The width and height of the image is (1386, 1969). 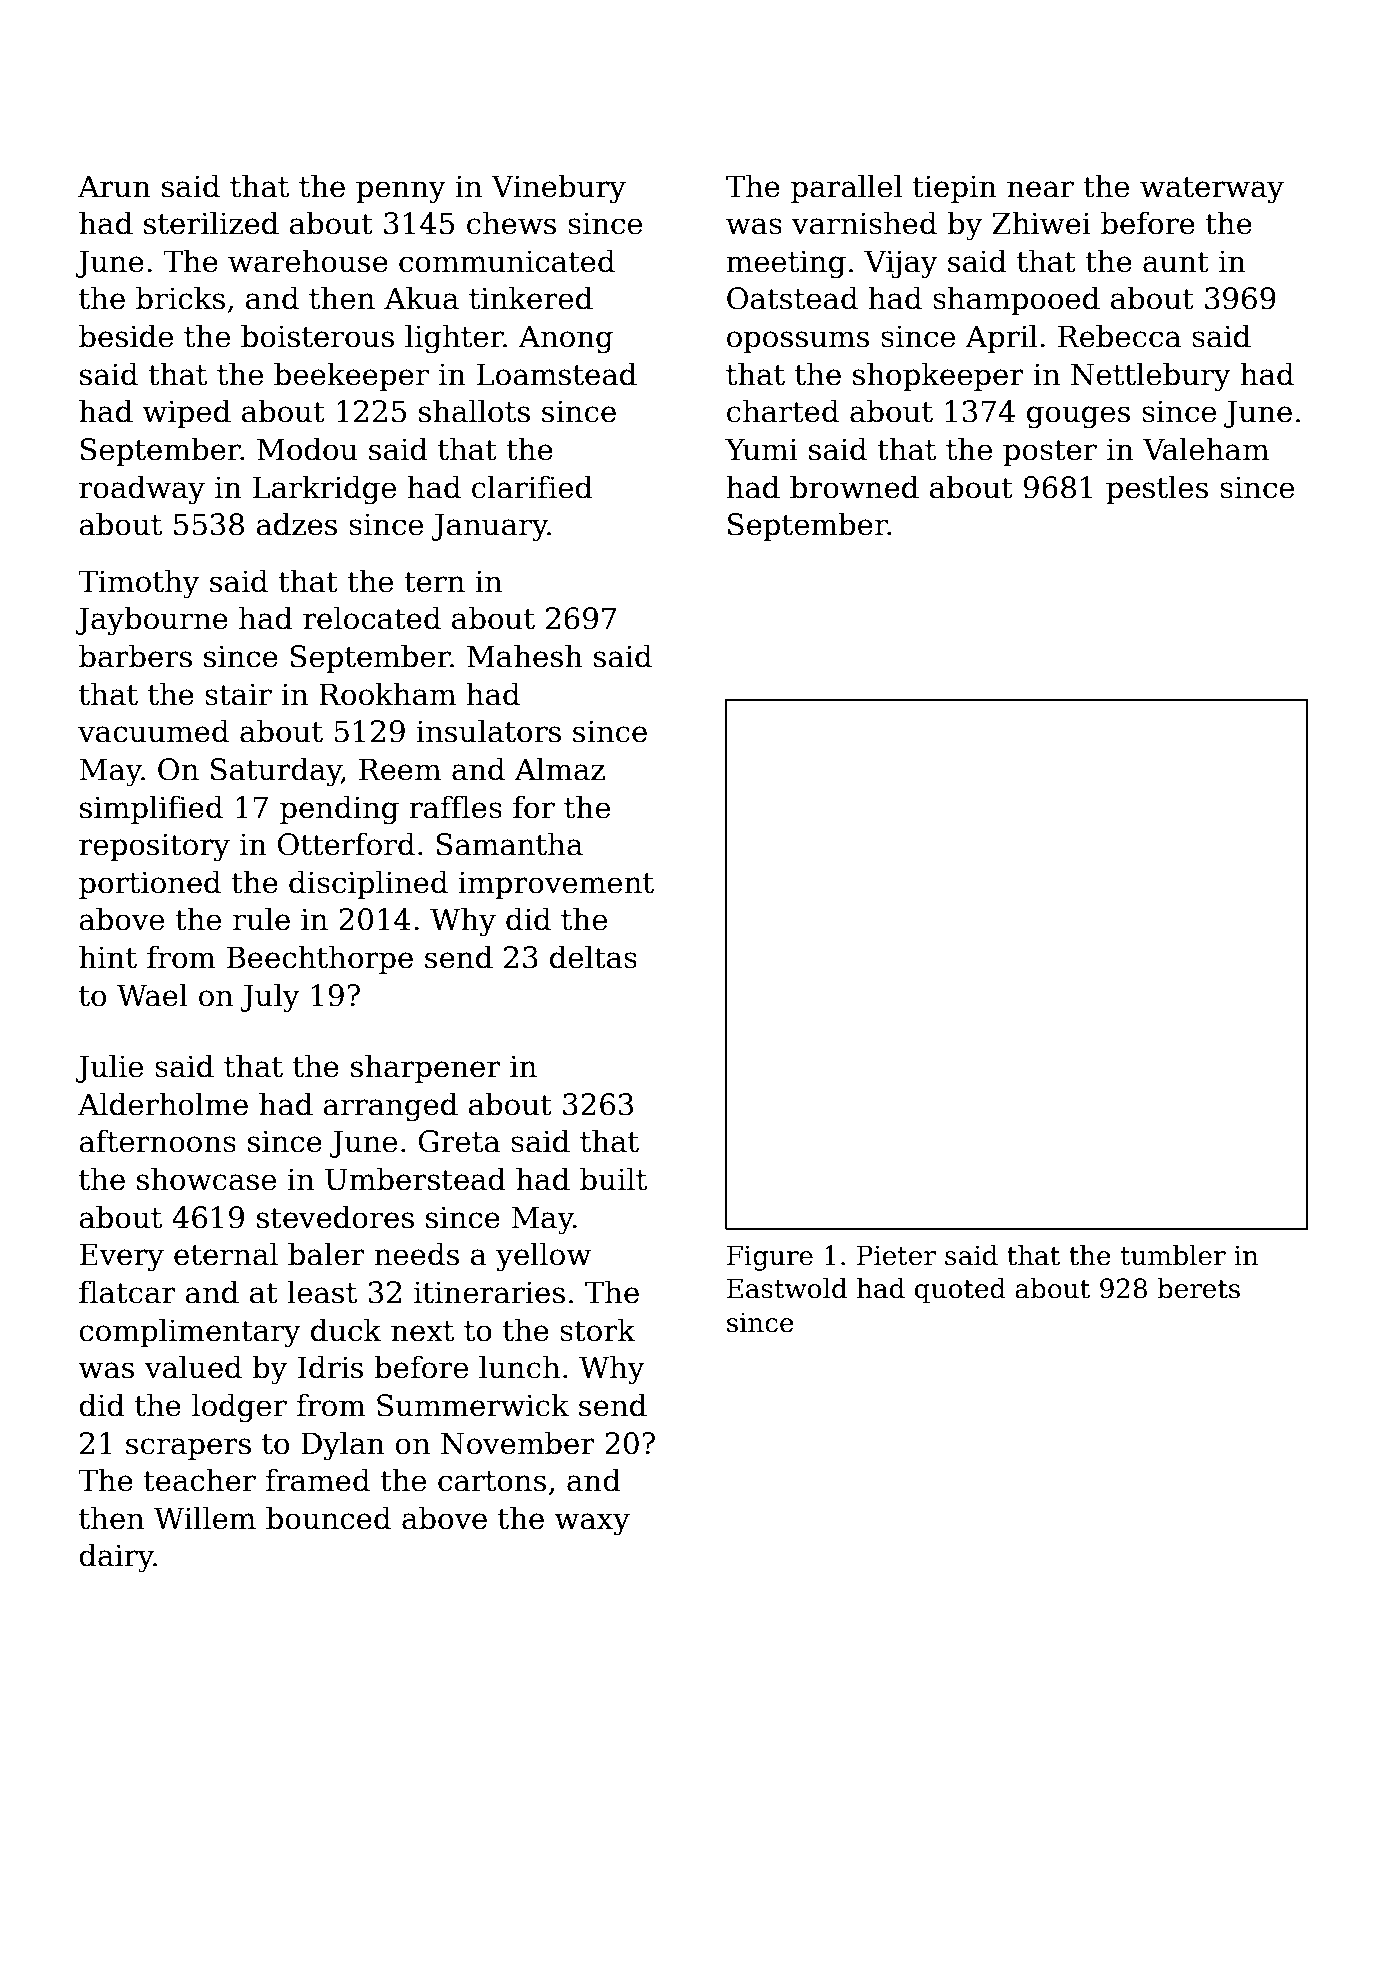 What do you see at coordinates (205, 1518) in the image?
I see `Willem` at bounding box center [205, 1518].
